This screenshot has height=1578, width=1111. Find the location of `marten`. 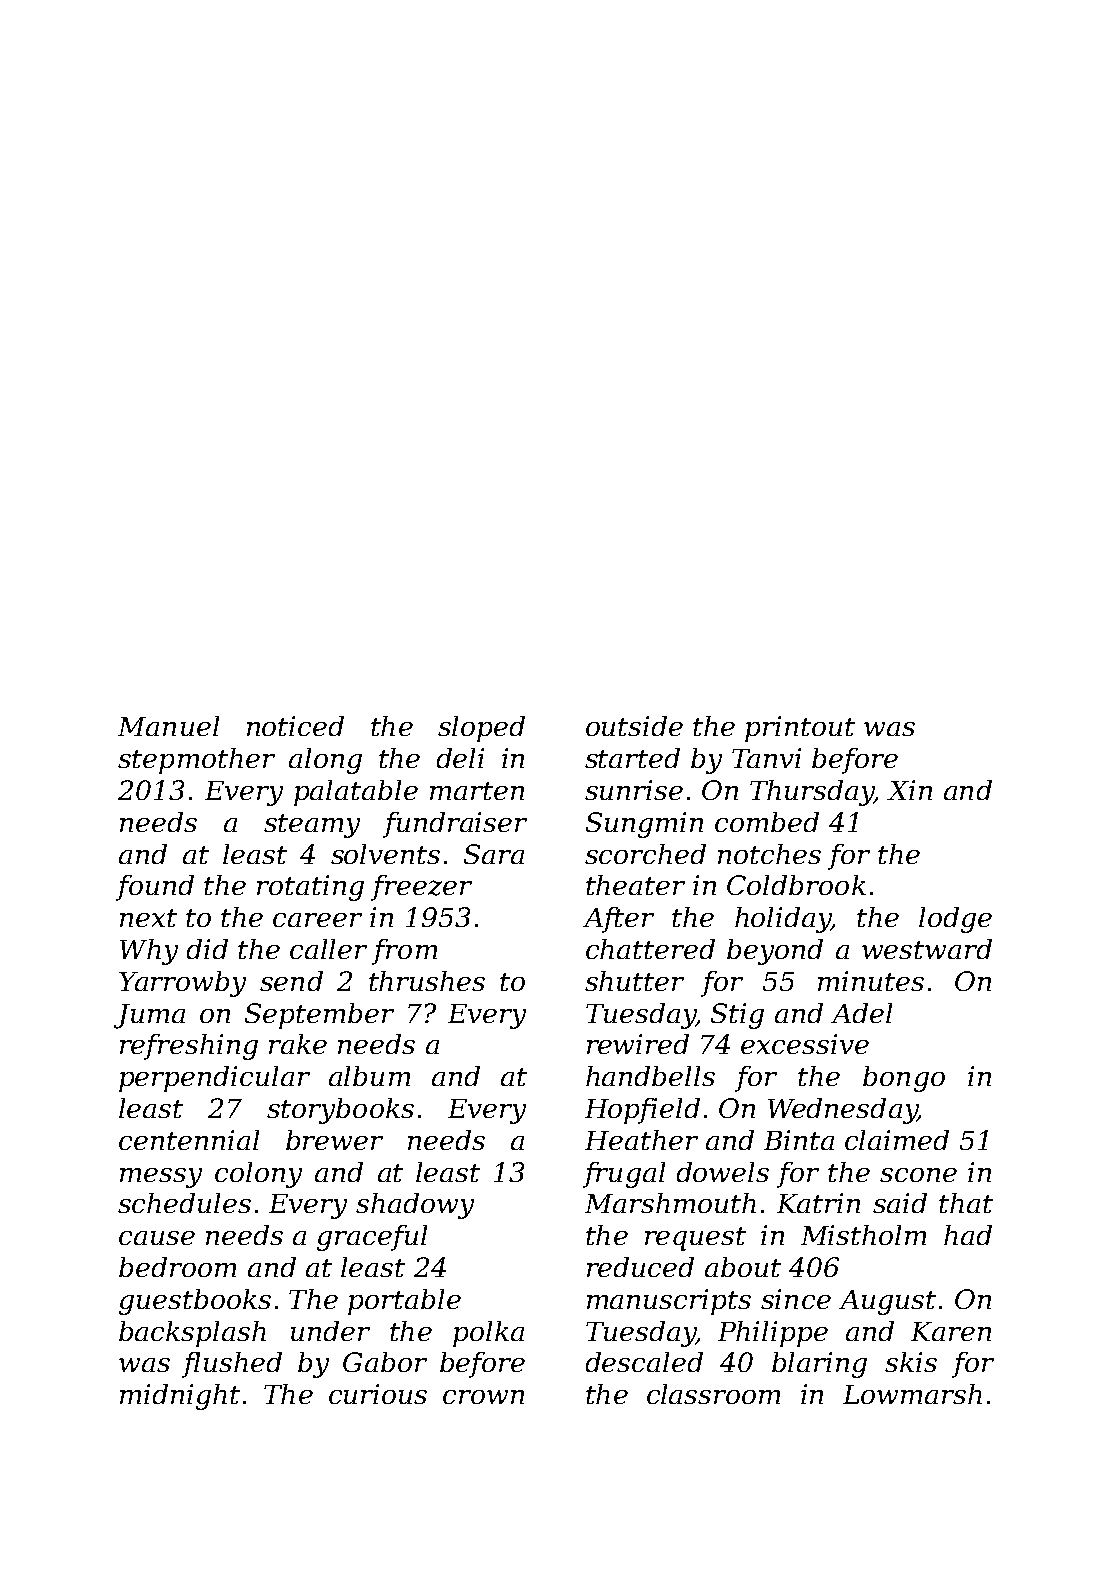

marten is located at coordinates (477, 791).
